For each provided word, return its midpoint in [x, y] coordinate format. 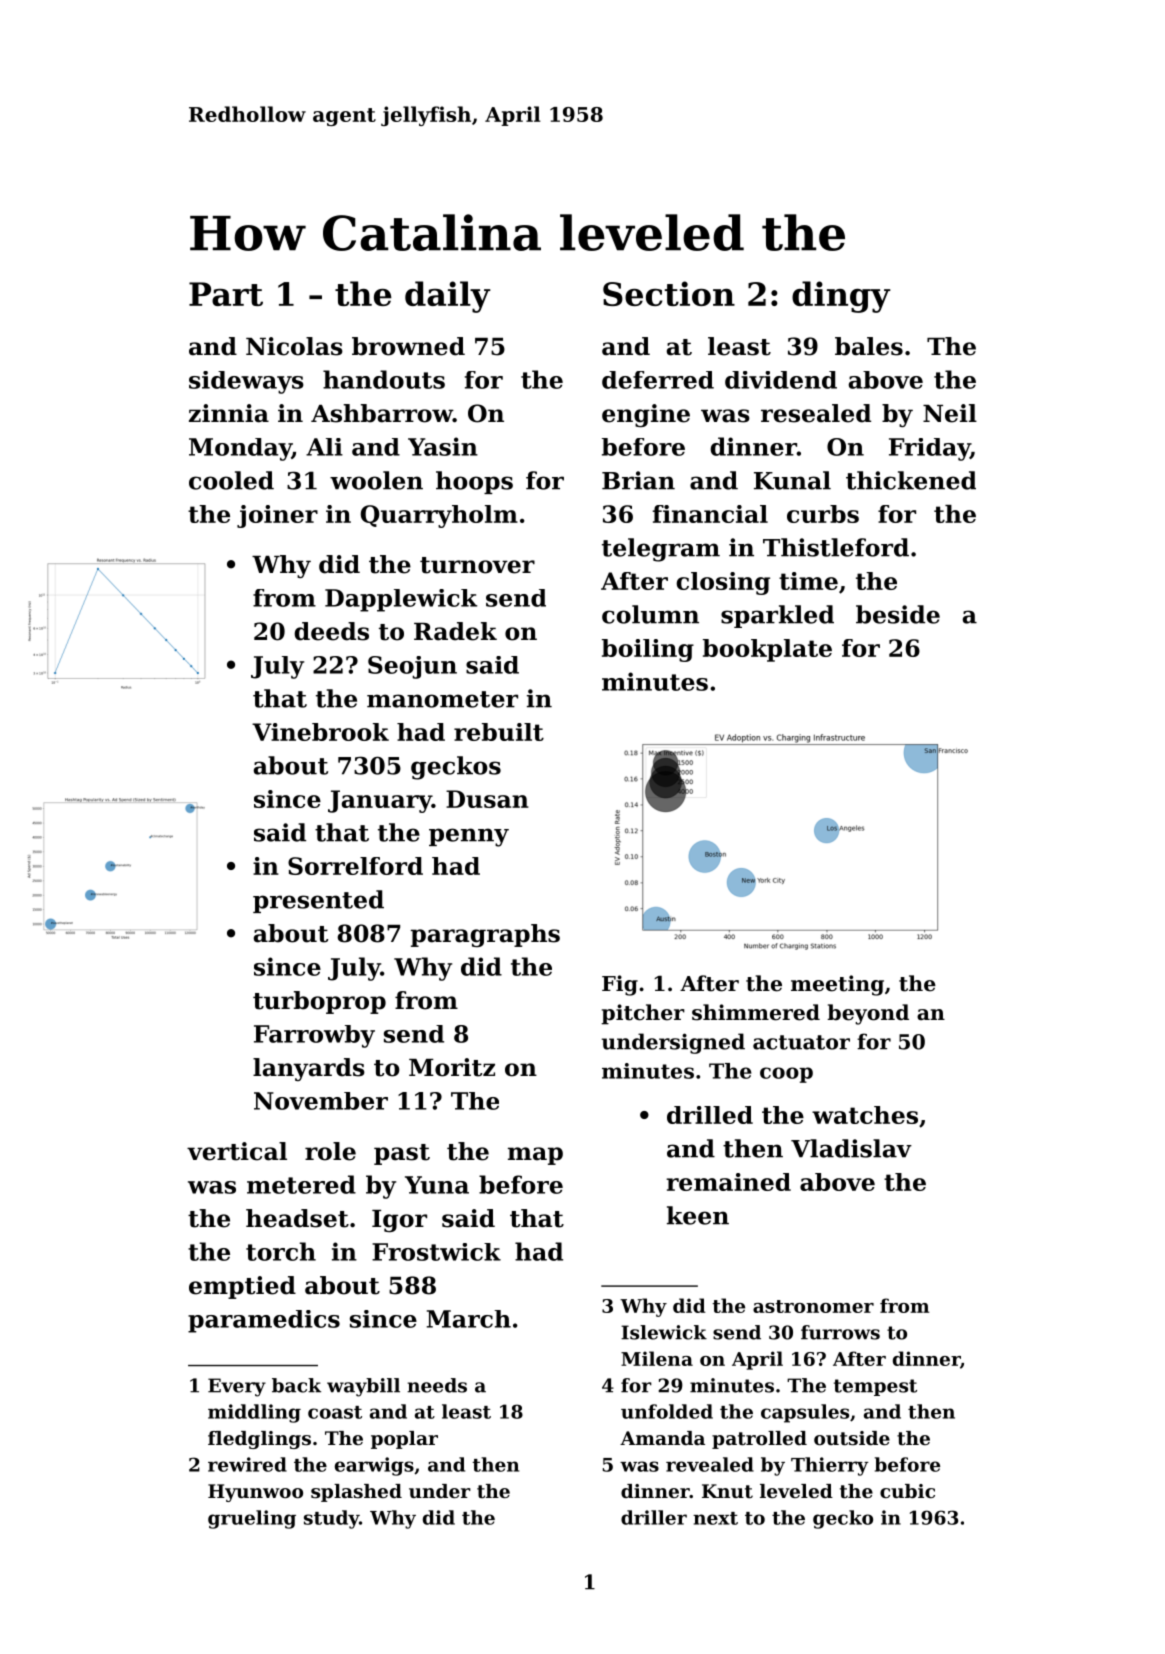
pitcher [643, 1014]
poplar [404, 1440]
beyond [868, 1014]
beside [898, 614]
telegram [661, 550]
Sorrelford [355, 866]
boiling [648, 650]
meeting [837, 985]
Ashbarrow [382, 413]
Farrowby [314, 1036]
